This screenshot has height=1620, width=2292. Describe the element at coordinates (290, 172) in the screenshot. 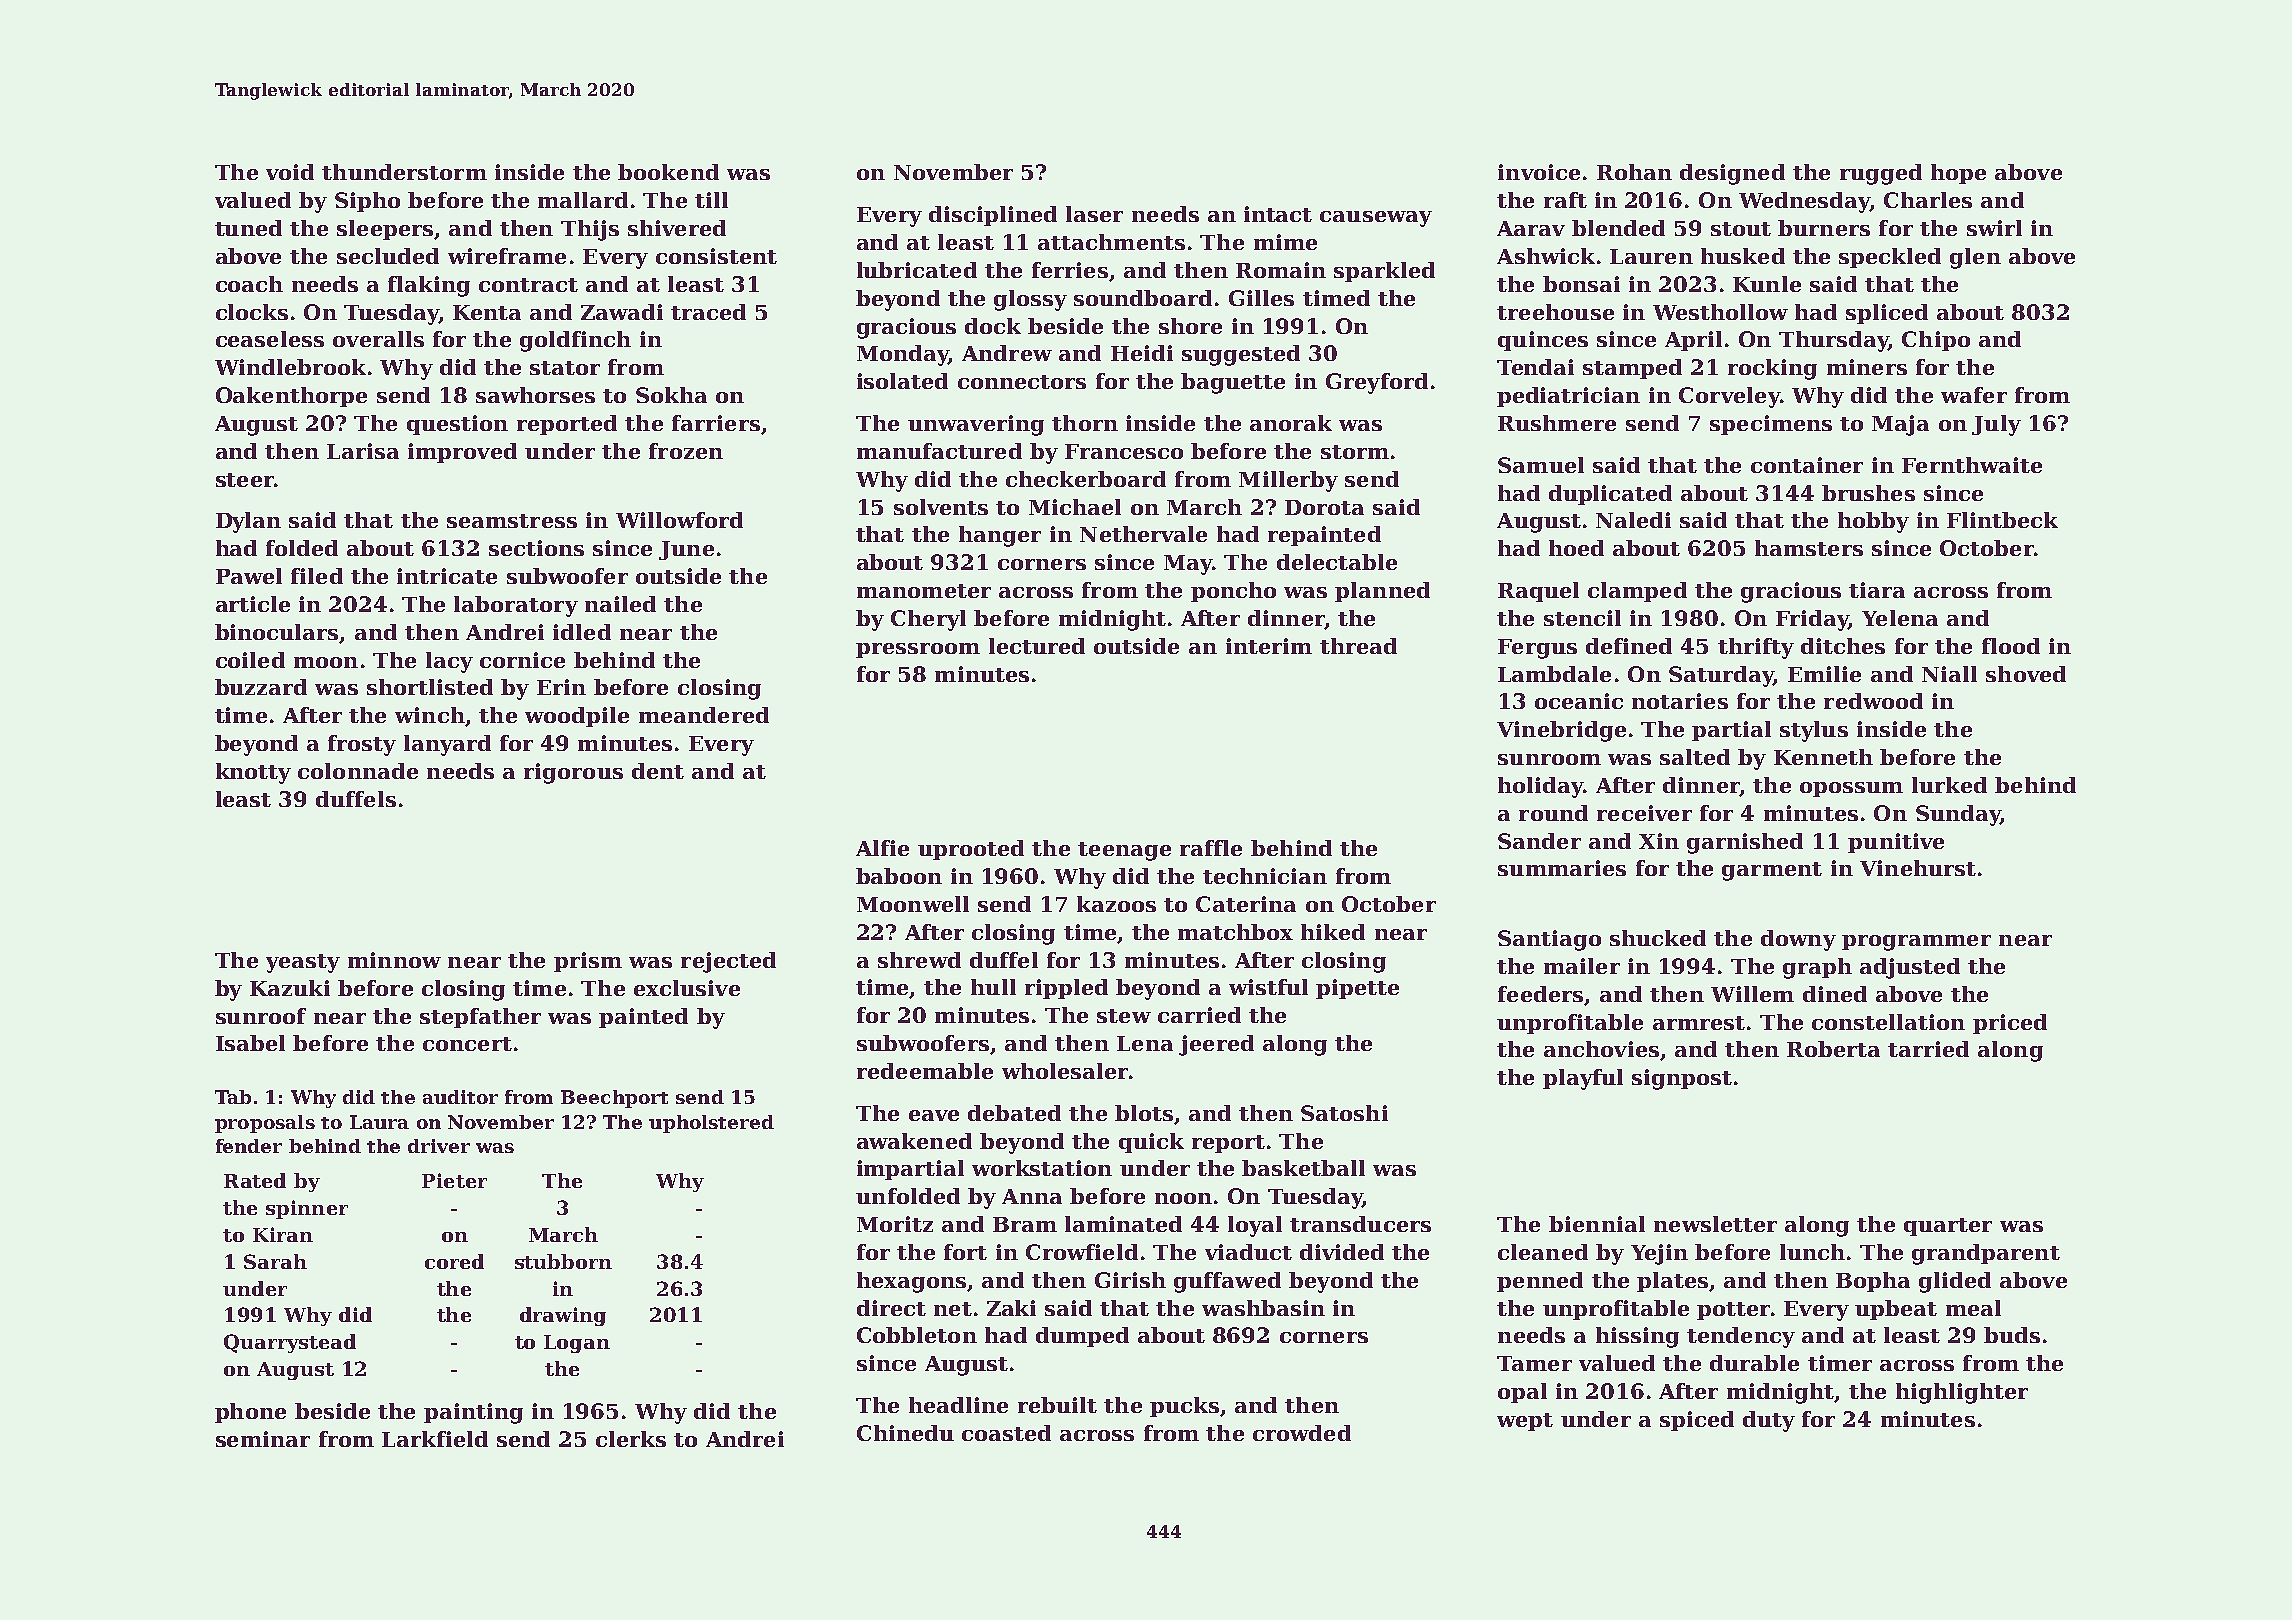

I see `void` at that location.
